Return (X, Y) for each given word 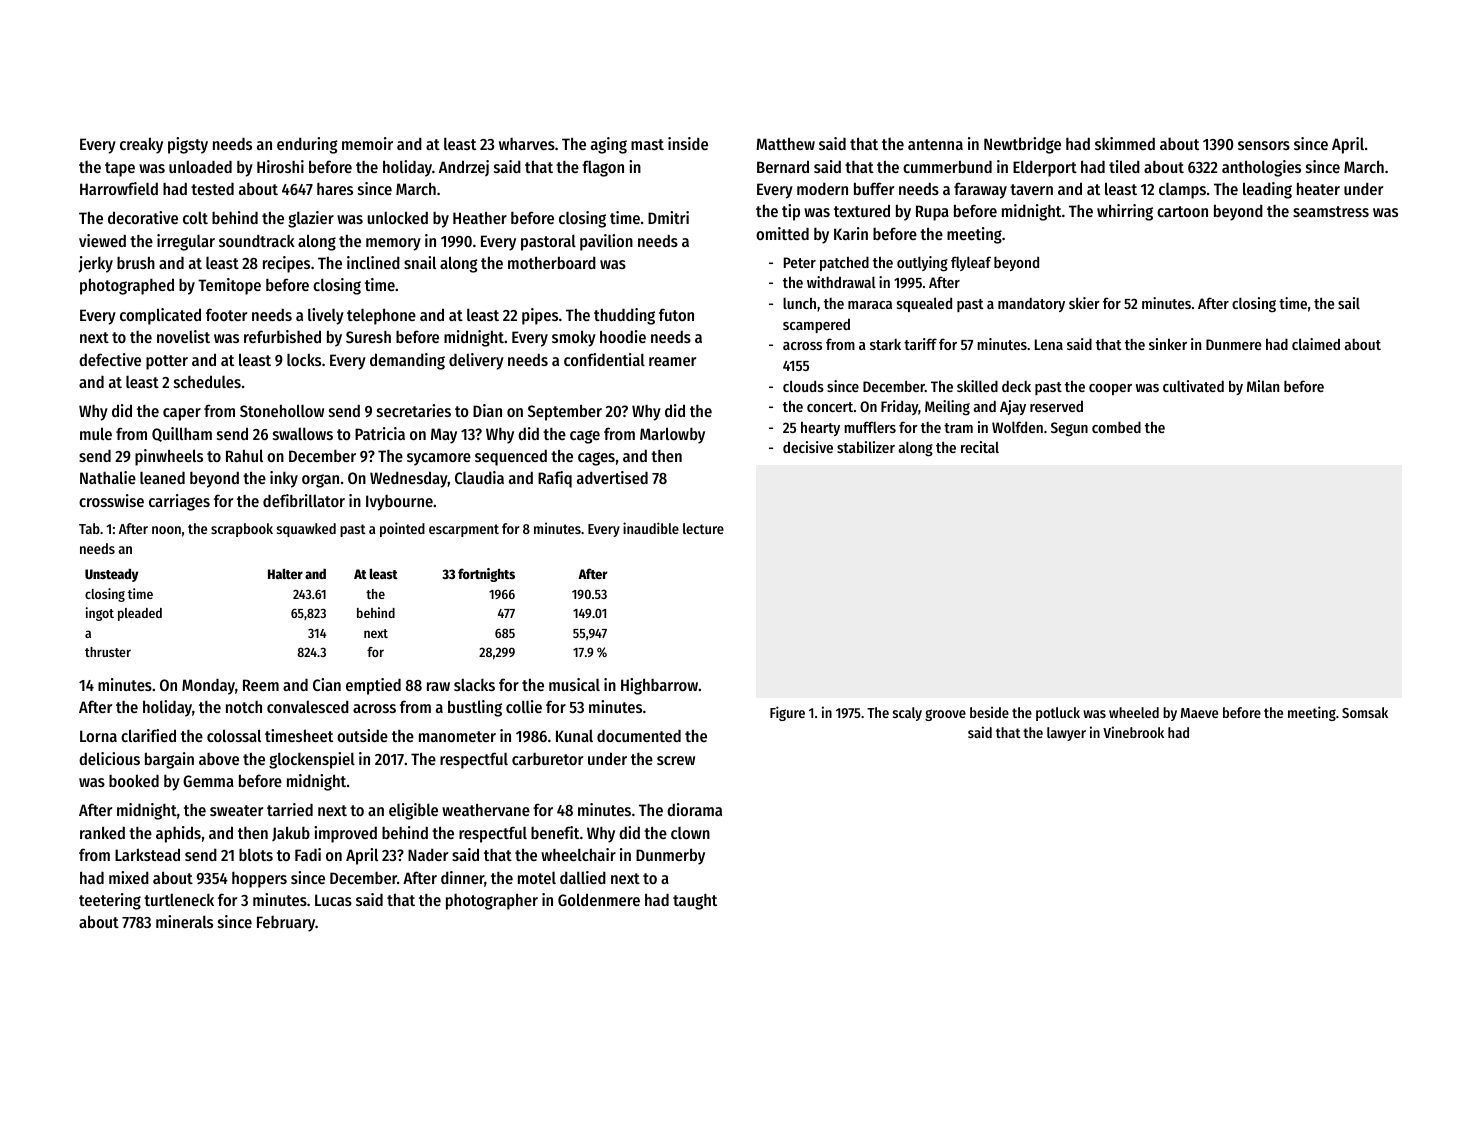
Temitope (229, 286)
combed (1116, 427)
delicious (109, 758)
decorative (143, 217)
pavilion (606, 242)
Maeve (1199, 713)
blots (256, 854)
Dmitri (668, 217)
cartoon (1182, 211)
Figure (787, 713)
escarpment (464, 530)
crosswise (111, 500)
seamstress (1331, 211)
